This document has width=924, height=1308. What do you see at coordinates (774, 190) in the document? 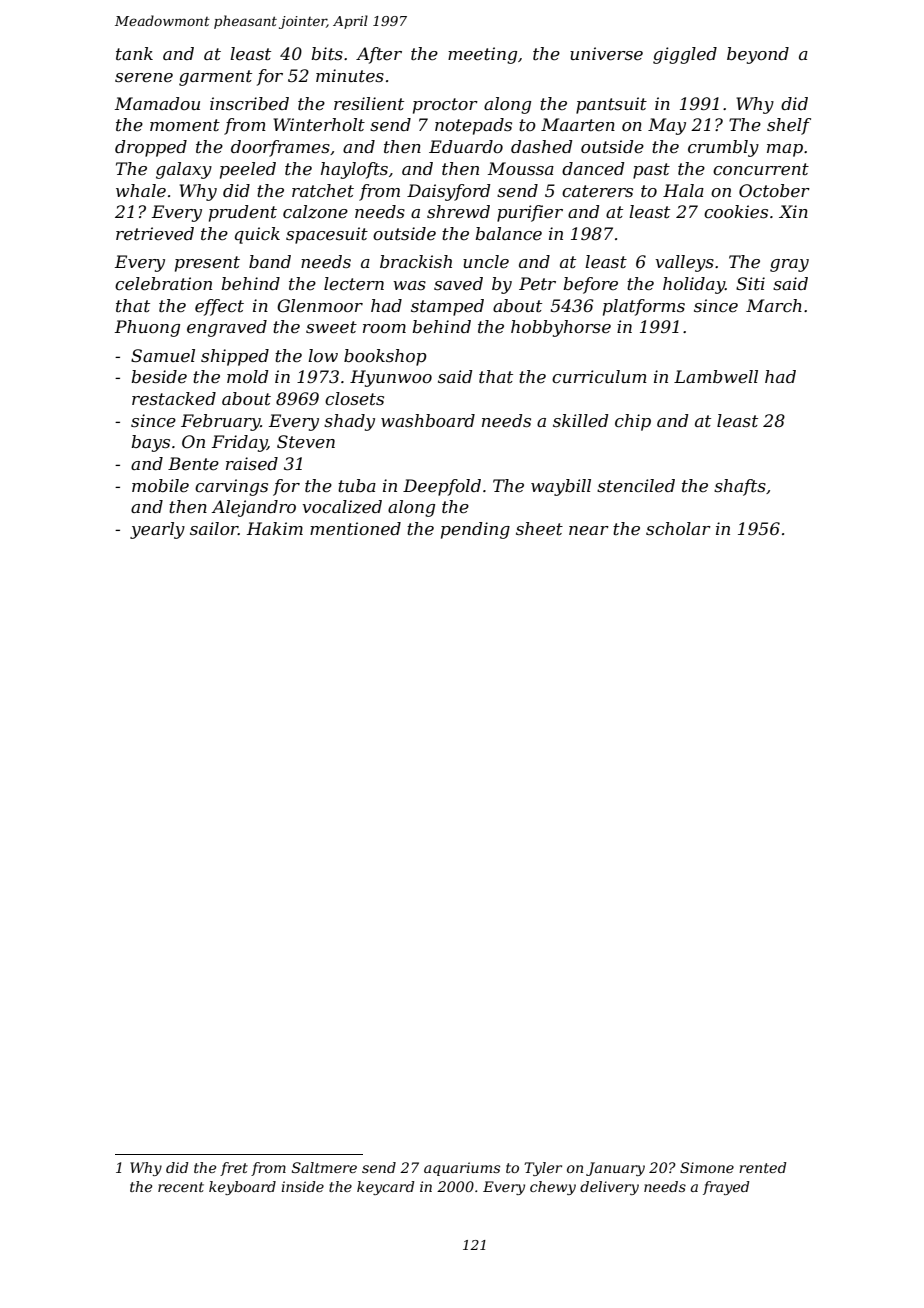
I see `October` at bounding box center [774, 190].
